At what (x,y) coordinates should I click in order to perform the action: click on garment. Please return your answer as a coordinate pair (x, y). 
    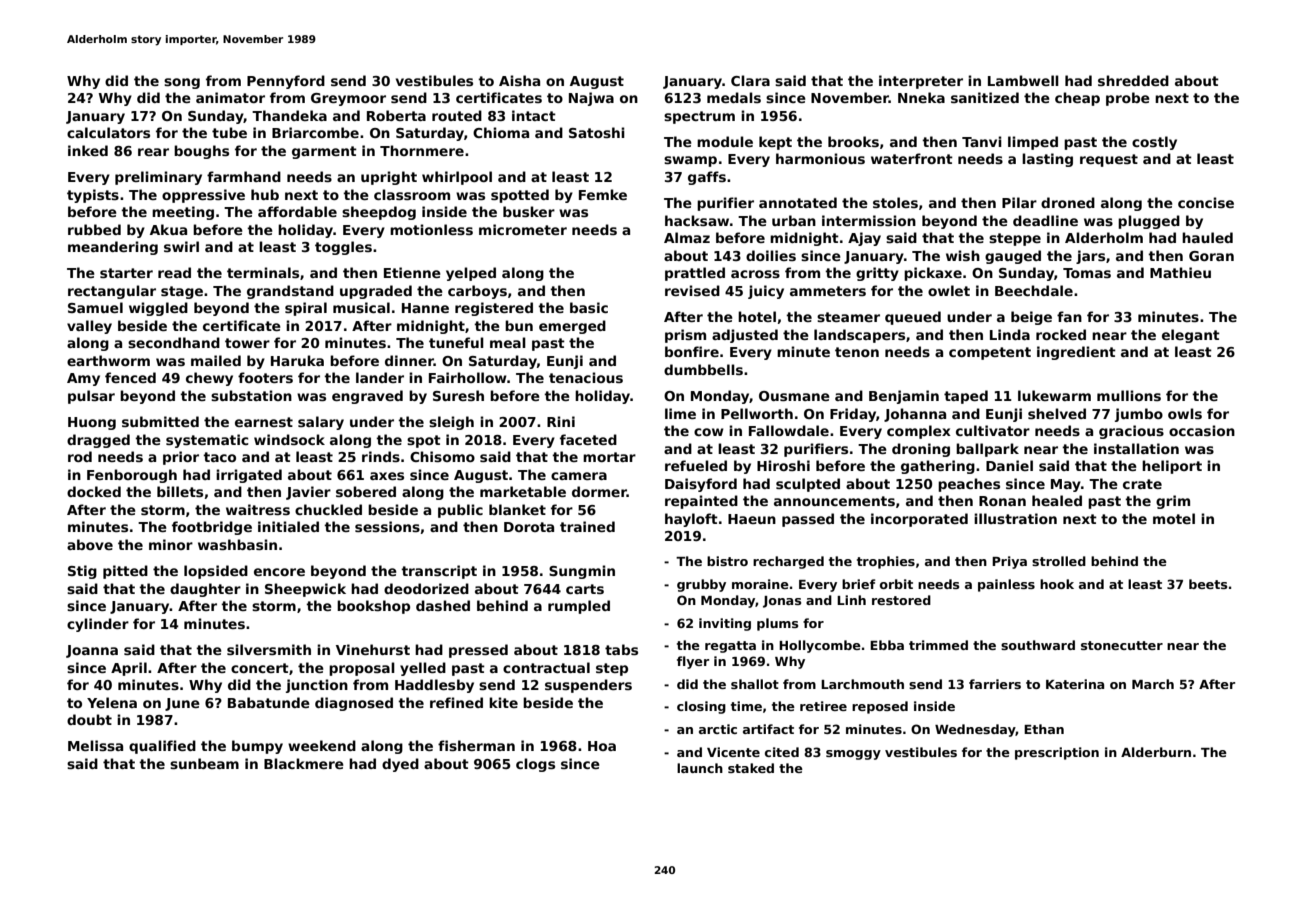
    Looking at the image, I should click on (324, 152).
